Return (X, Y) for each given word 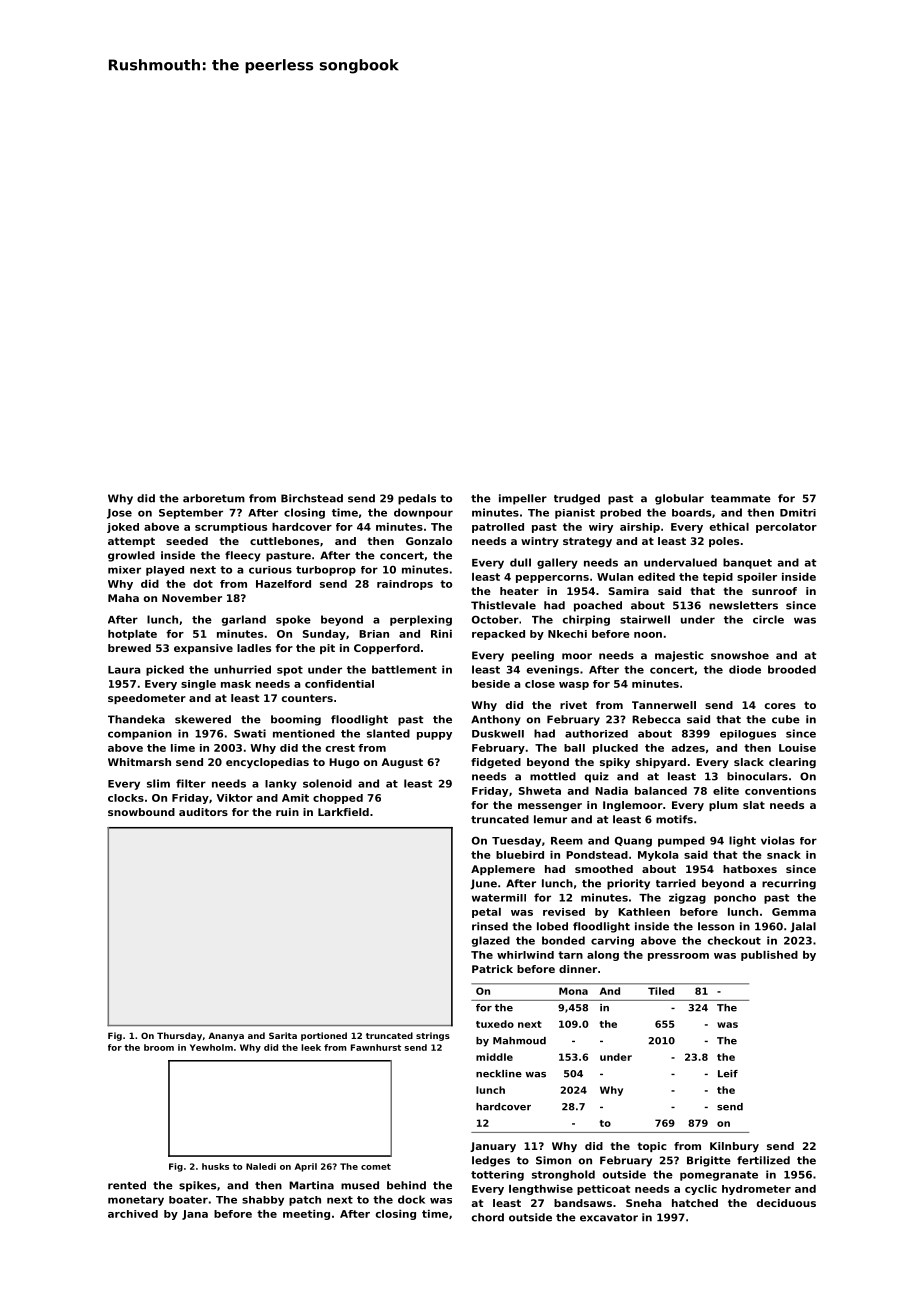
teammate (741, 499)
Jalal (803, 927)
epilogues (748, 735)
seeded (187, 541)
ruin (287, 812)
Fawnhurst (376, 1047)
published (769, 956)
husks (215, 1166)
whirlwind (525, 955)
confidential (339, 684)
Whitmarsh (139, 762)
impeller (523, 499)
